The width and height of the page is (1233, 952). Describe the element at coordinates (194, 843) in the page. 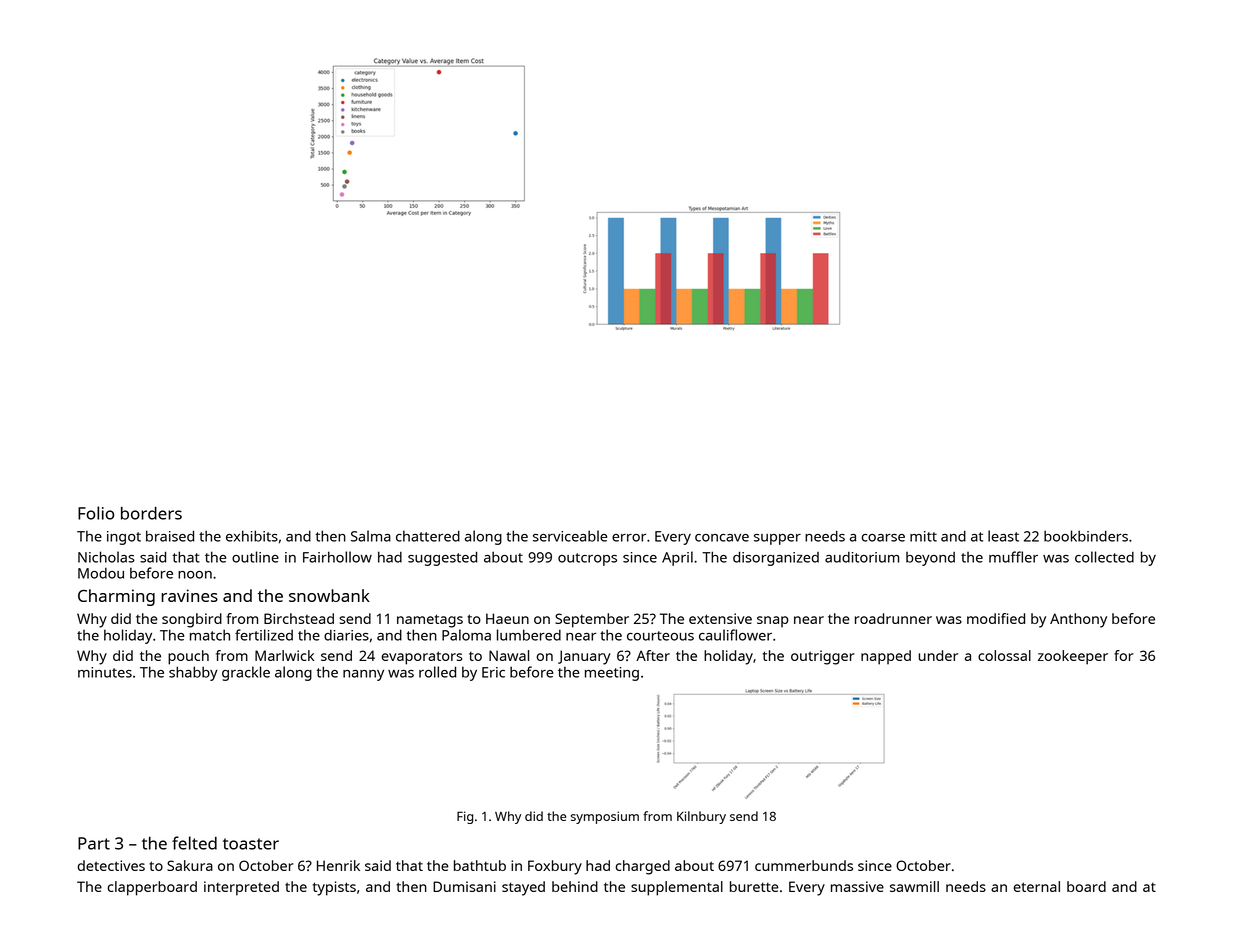

I see `felted` at that location.
